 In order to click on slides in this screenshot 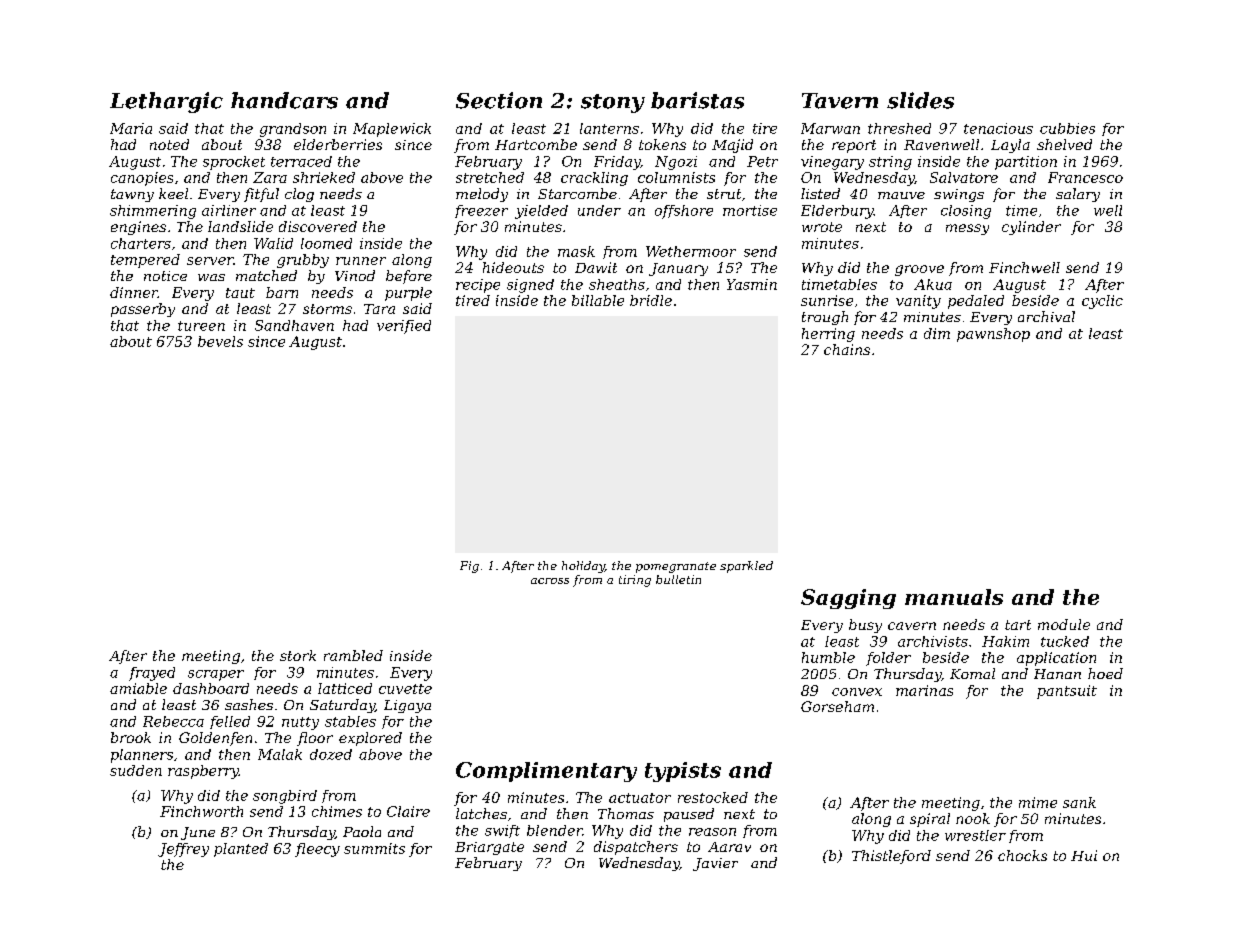, I will do `click(920, 100)`.
